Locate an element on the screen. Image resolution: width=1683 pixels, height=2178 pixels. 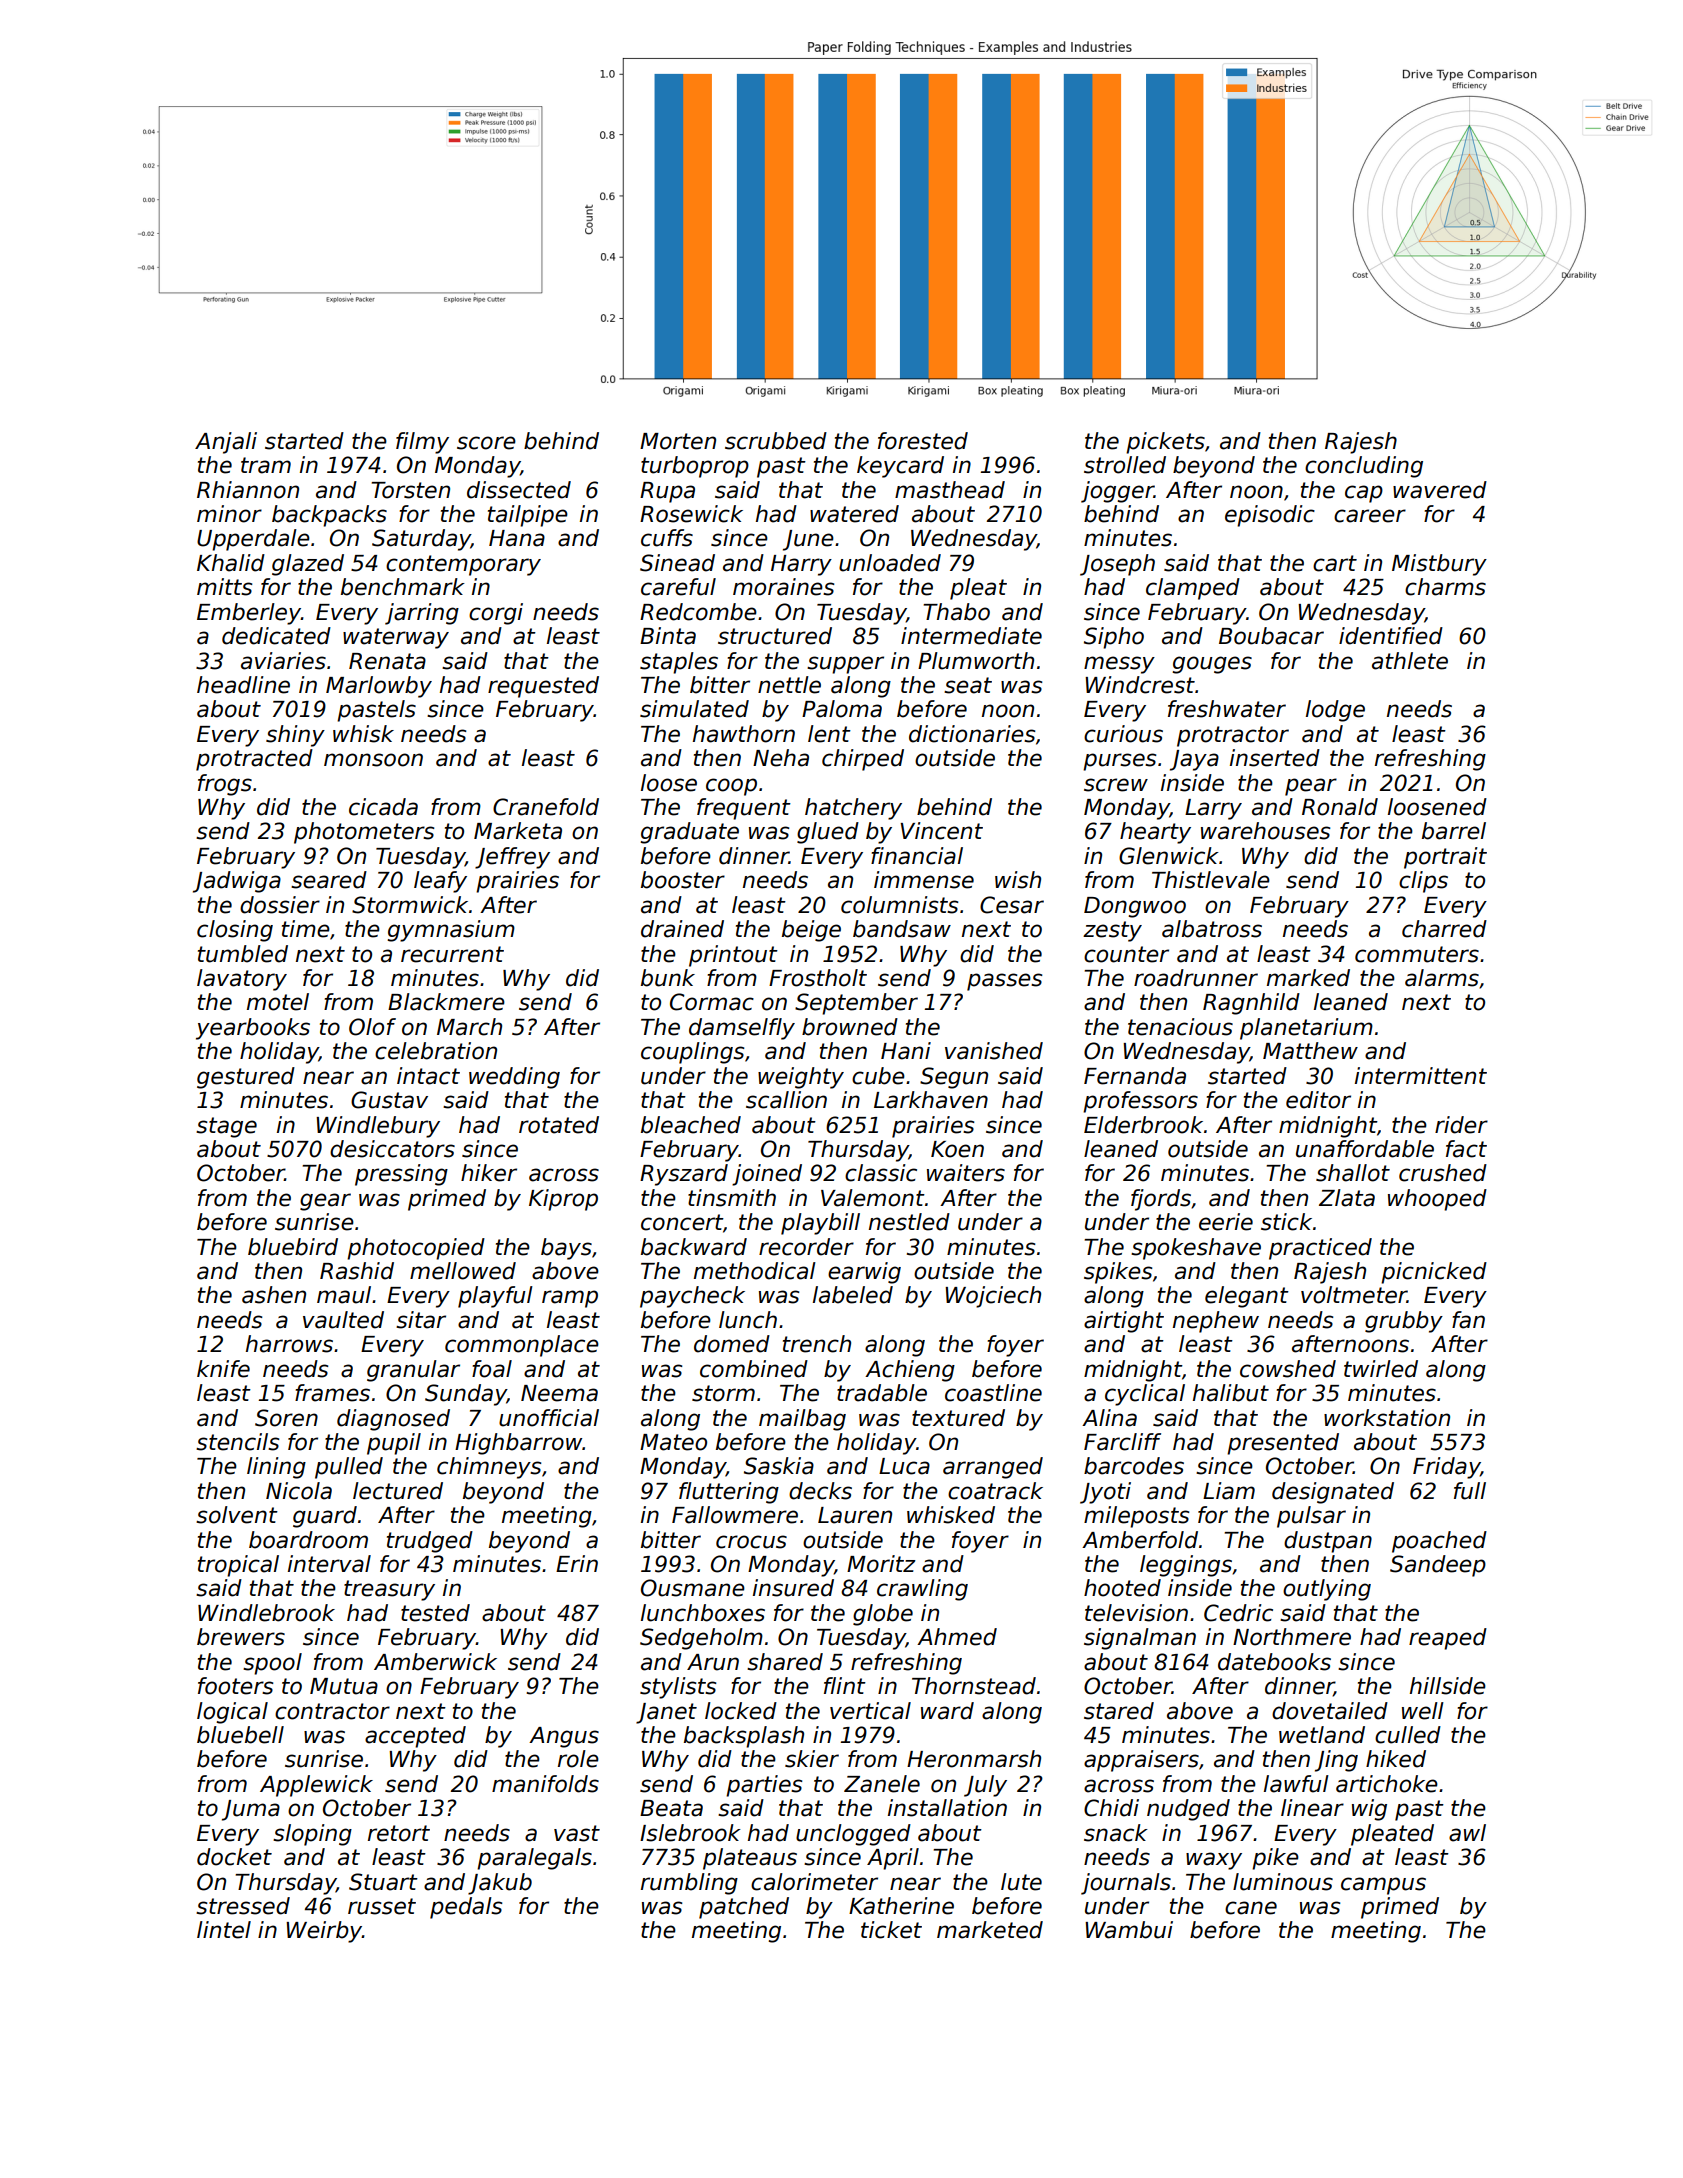
knife is located at coordinates (223, 1369).
